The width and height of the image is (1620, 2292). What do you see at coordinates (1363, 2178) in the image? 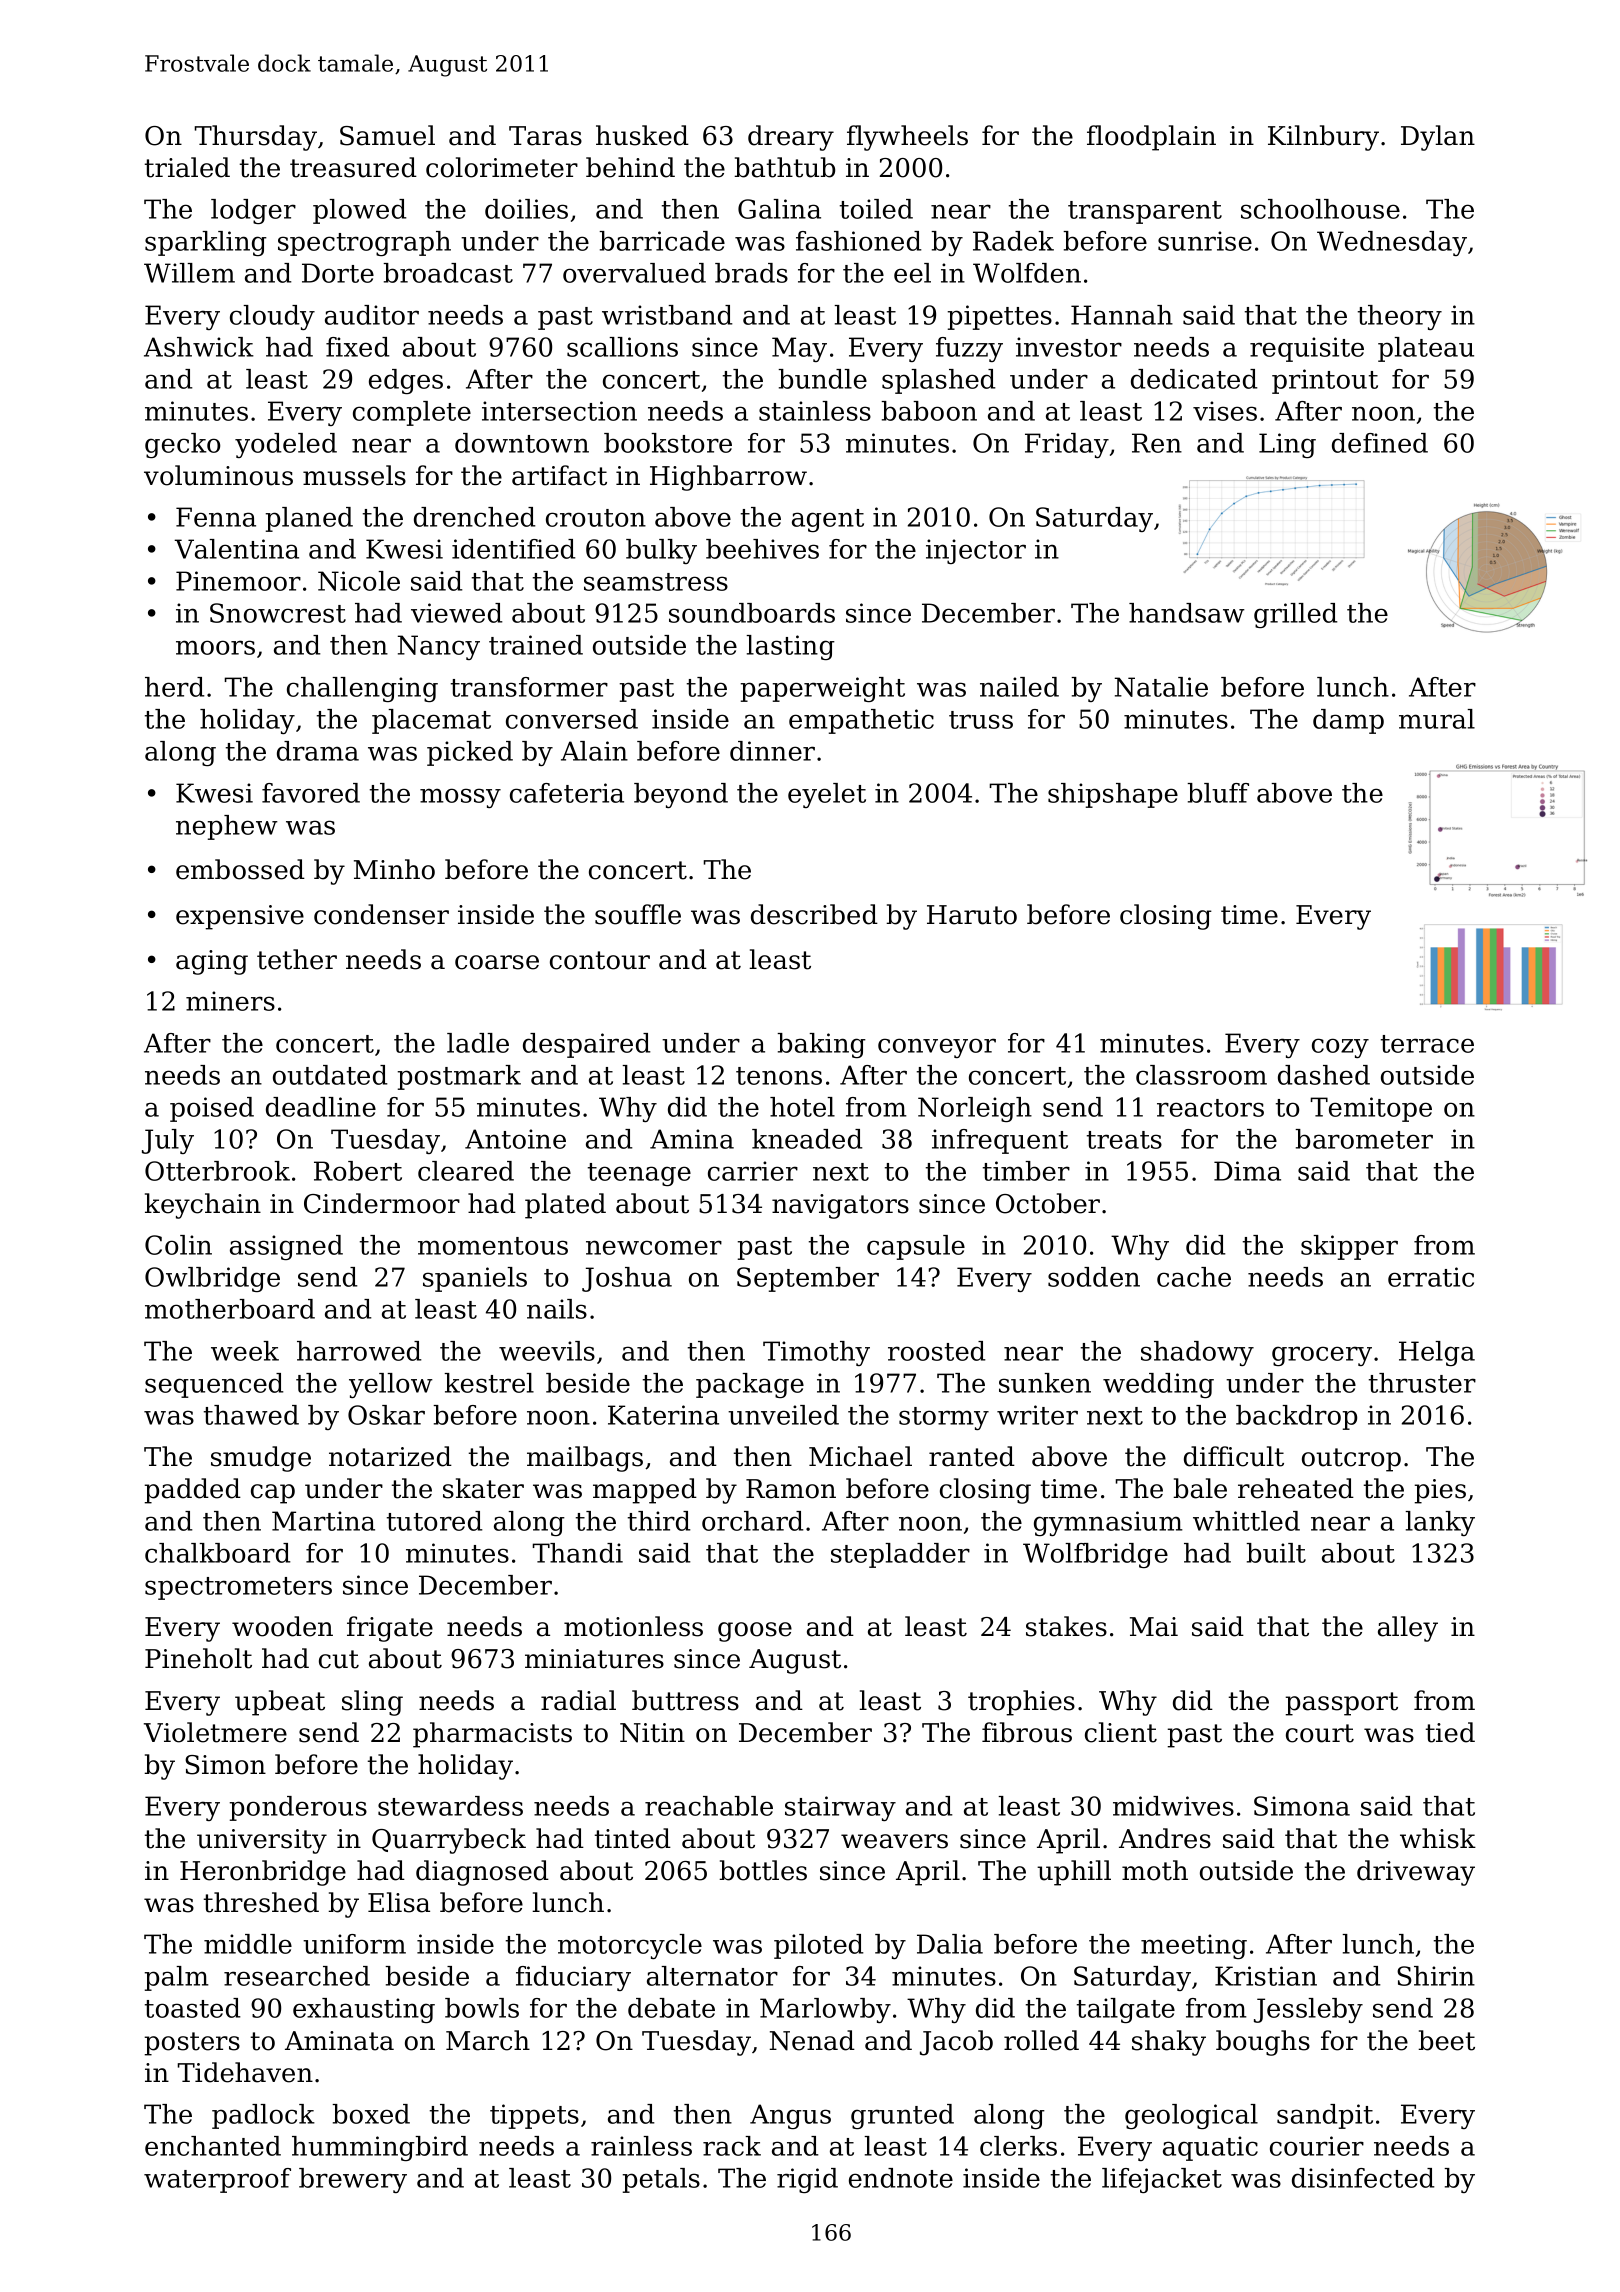
I see `disinfected` at bounding box center [1363, 2178].
